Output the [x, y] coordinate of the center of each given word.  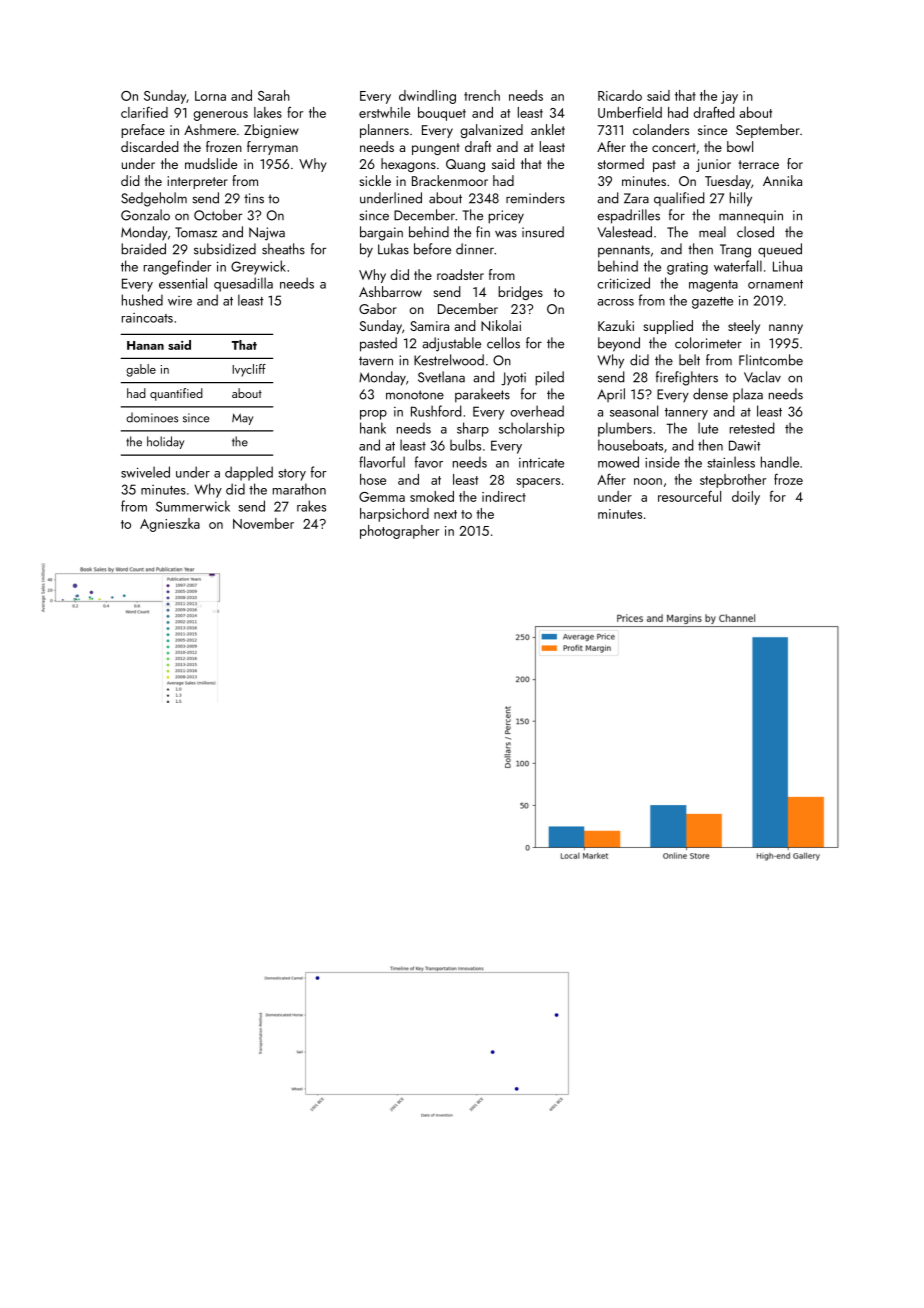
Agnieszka [170, 525]
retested [752, 428]
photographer [399, 532]
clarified [144, 112]
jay [729, 97]
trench [482, 95]
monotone [415, 395]
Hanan [145, 345]
